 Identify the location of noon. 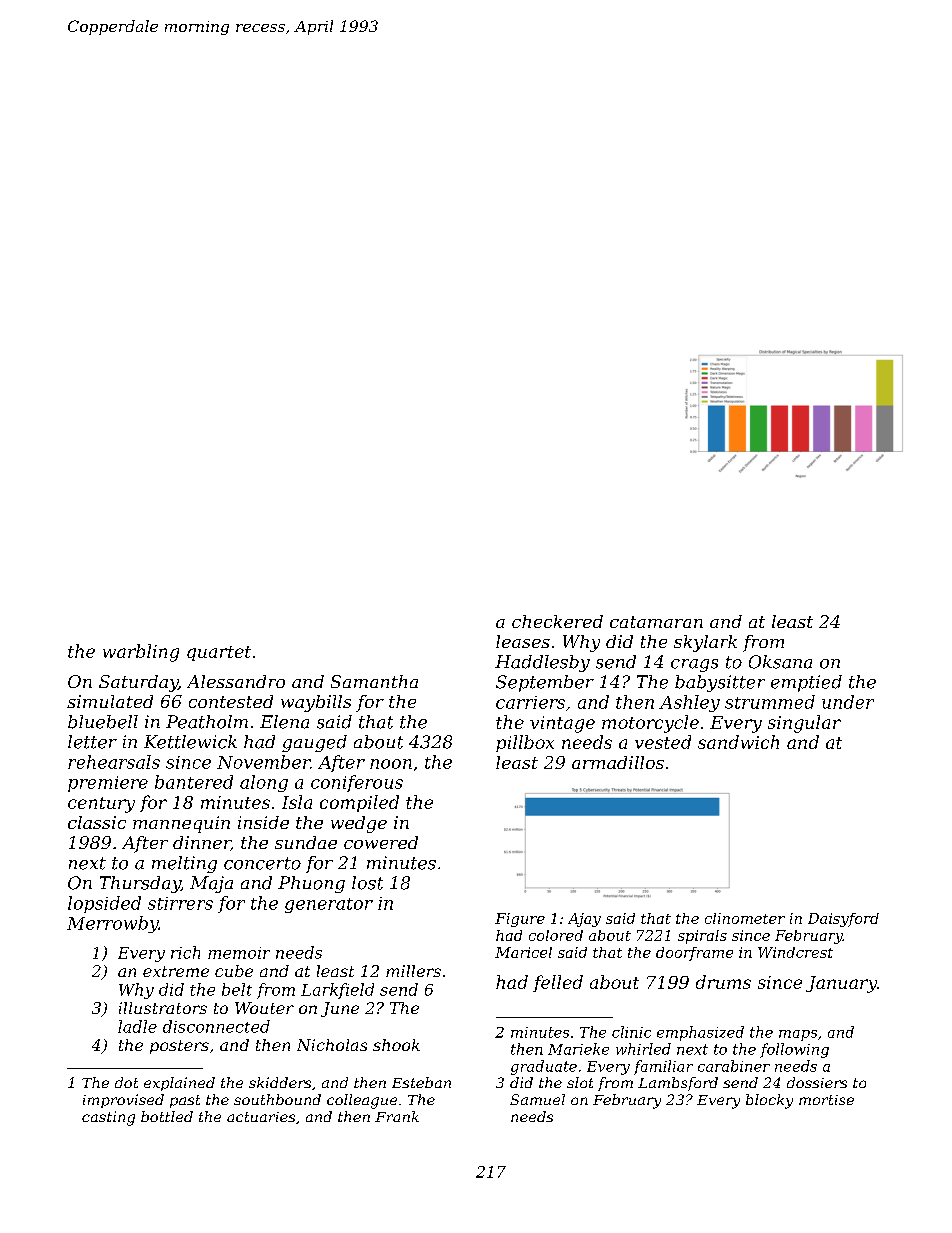
(391, 764).
